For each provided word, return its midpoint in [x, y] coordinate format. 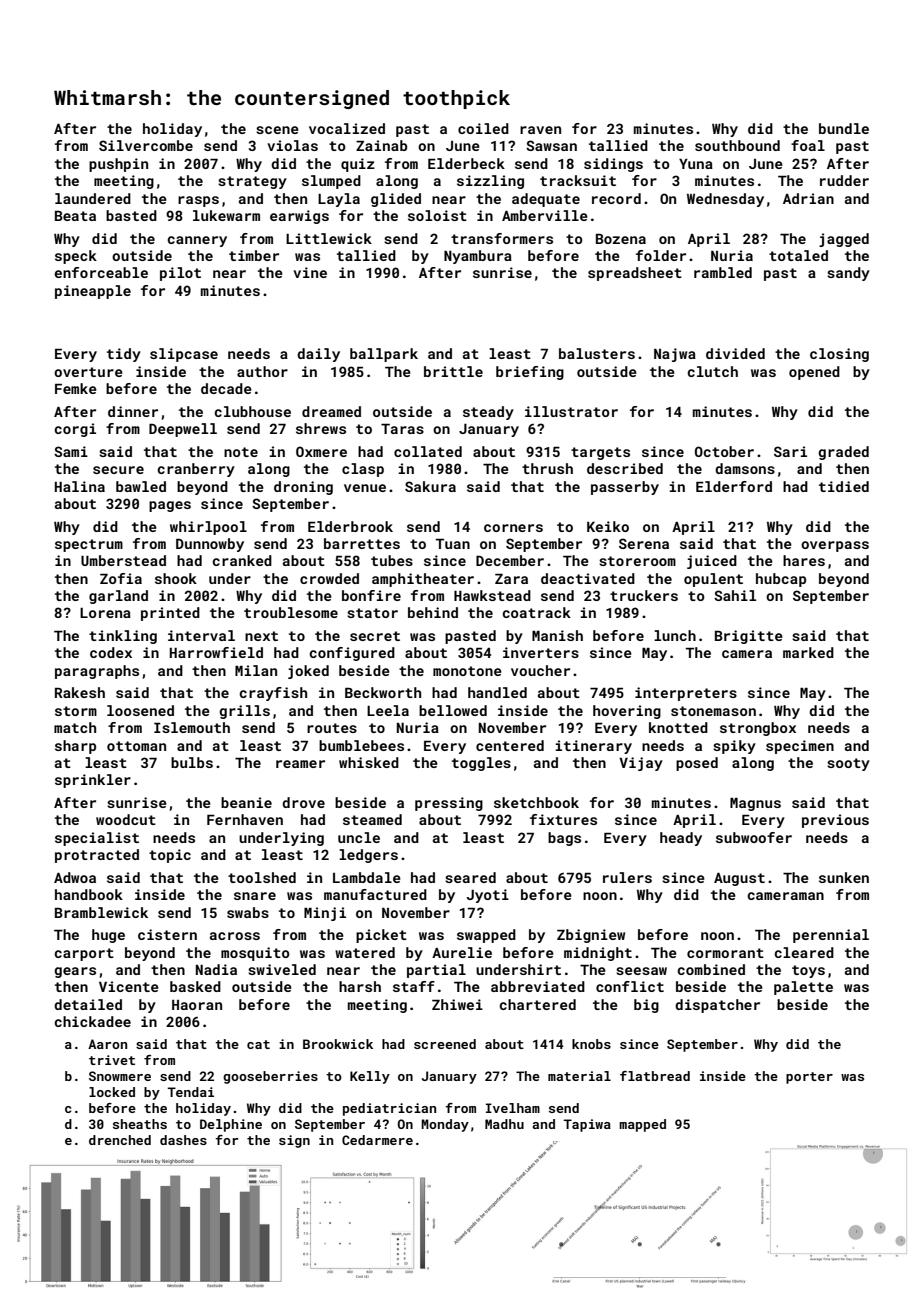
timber [254, 255]
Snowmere [120, 1076]
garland [118, 597]
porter [809, 1078]
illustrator [571, 411]
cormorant [725, 953]
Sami [71, 451]
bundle [844, 128]
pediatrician [389, 1109]
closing [839, 355]
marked [808, 652]
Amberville [545, 215]
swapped [486, 936]
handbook [89, 894]
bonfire [371, 595]
